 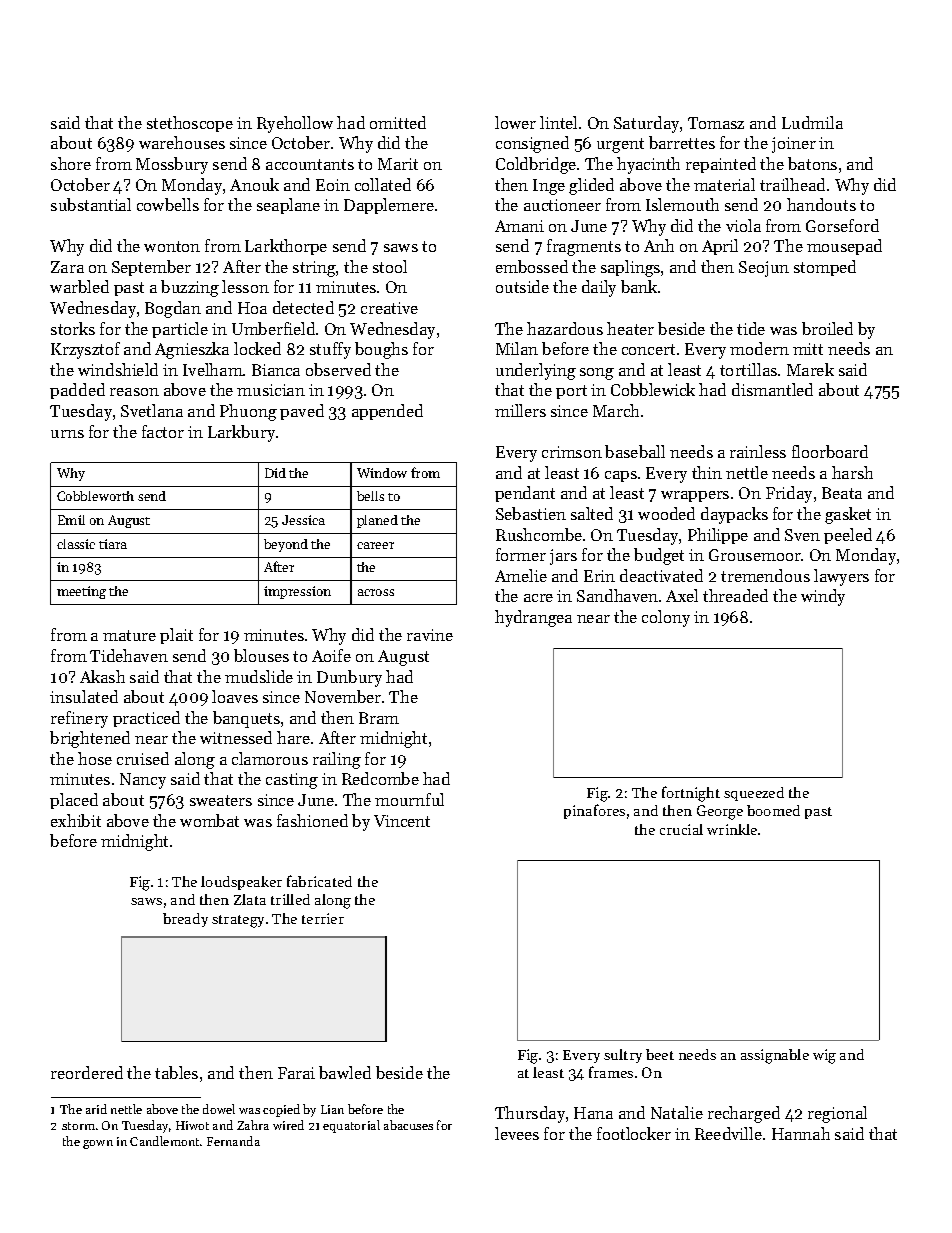 What do you see at coordinates (236, 737) in the screenshot?
I see `witnessed` at bounding box center [236, 737].
